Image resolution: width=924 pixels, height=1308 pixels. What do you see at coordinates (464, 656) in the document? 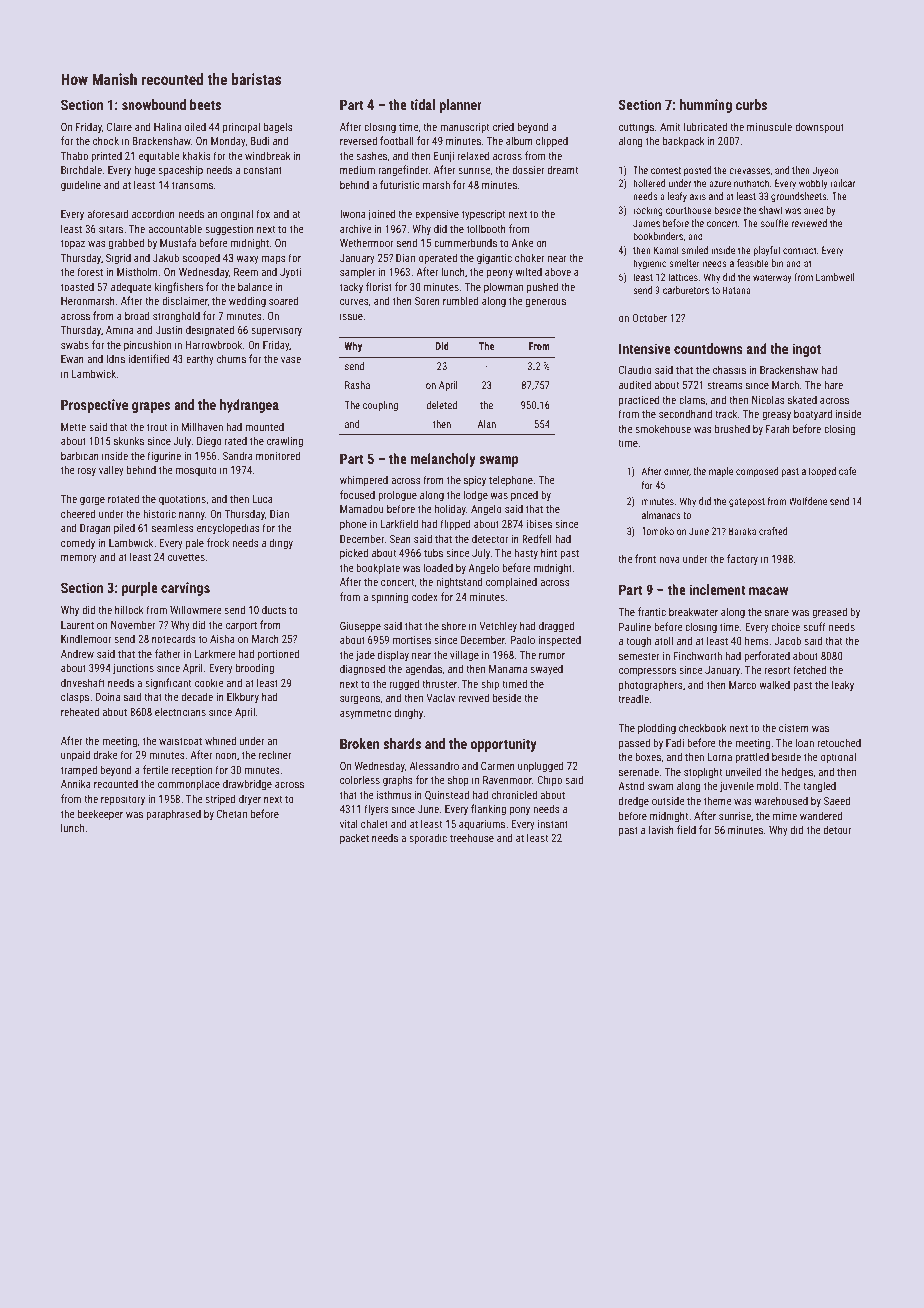
I see `village` at bounding box center [464, 656].
